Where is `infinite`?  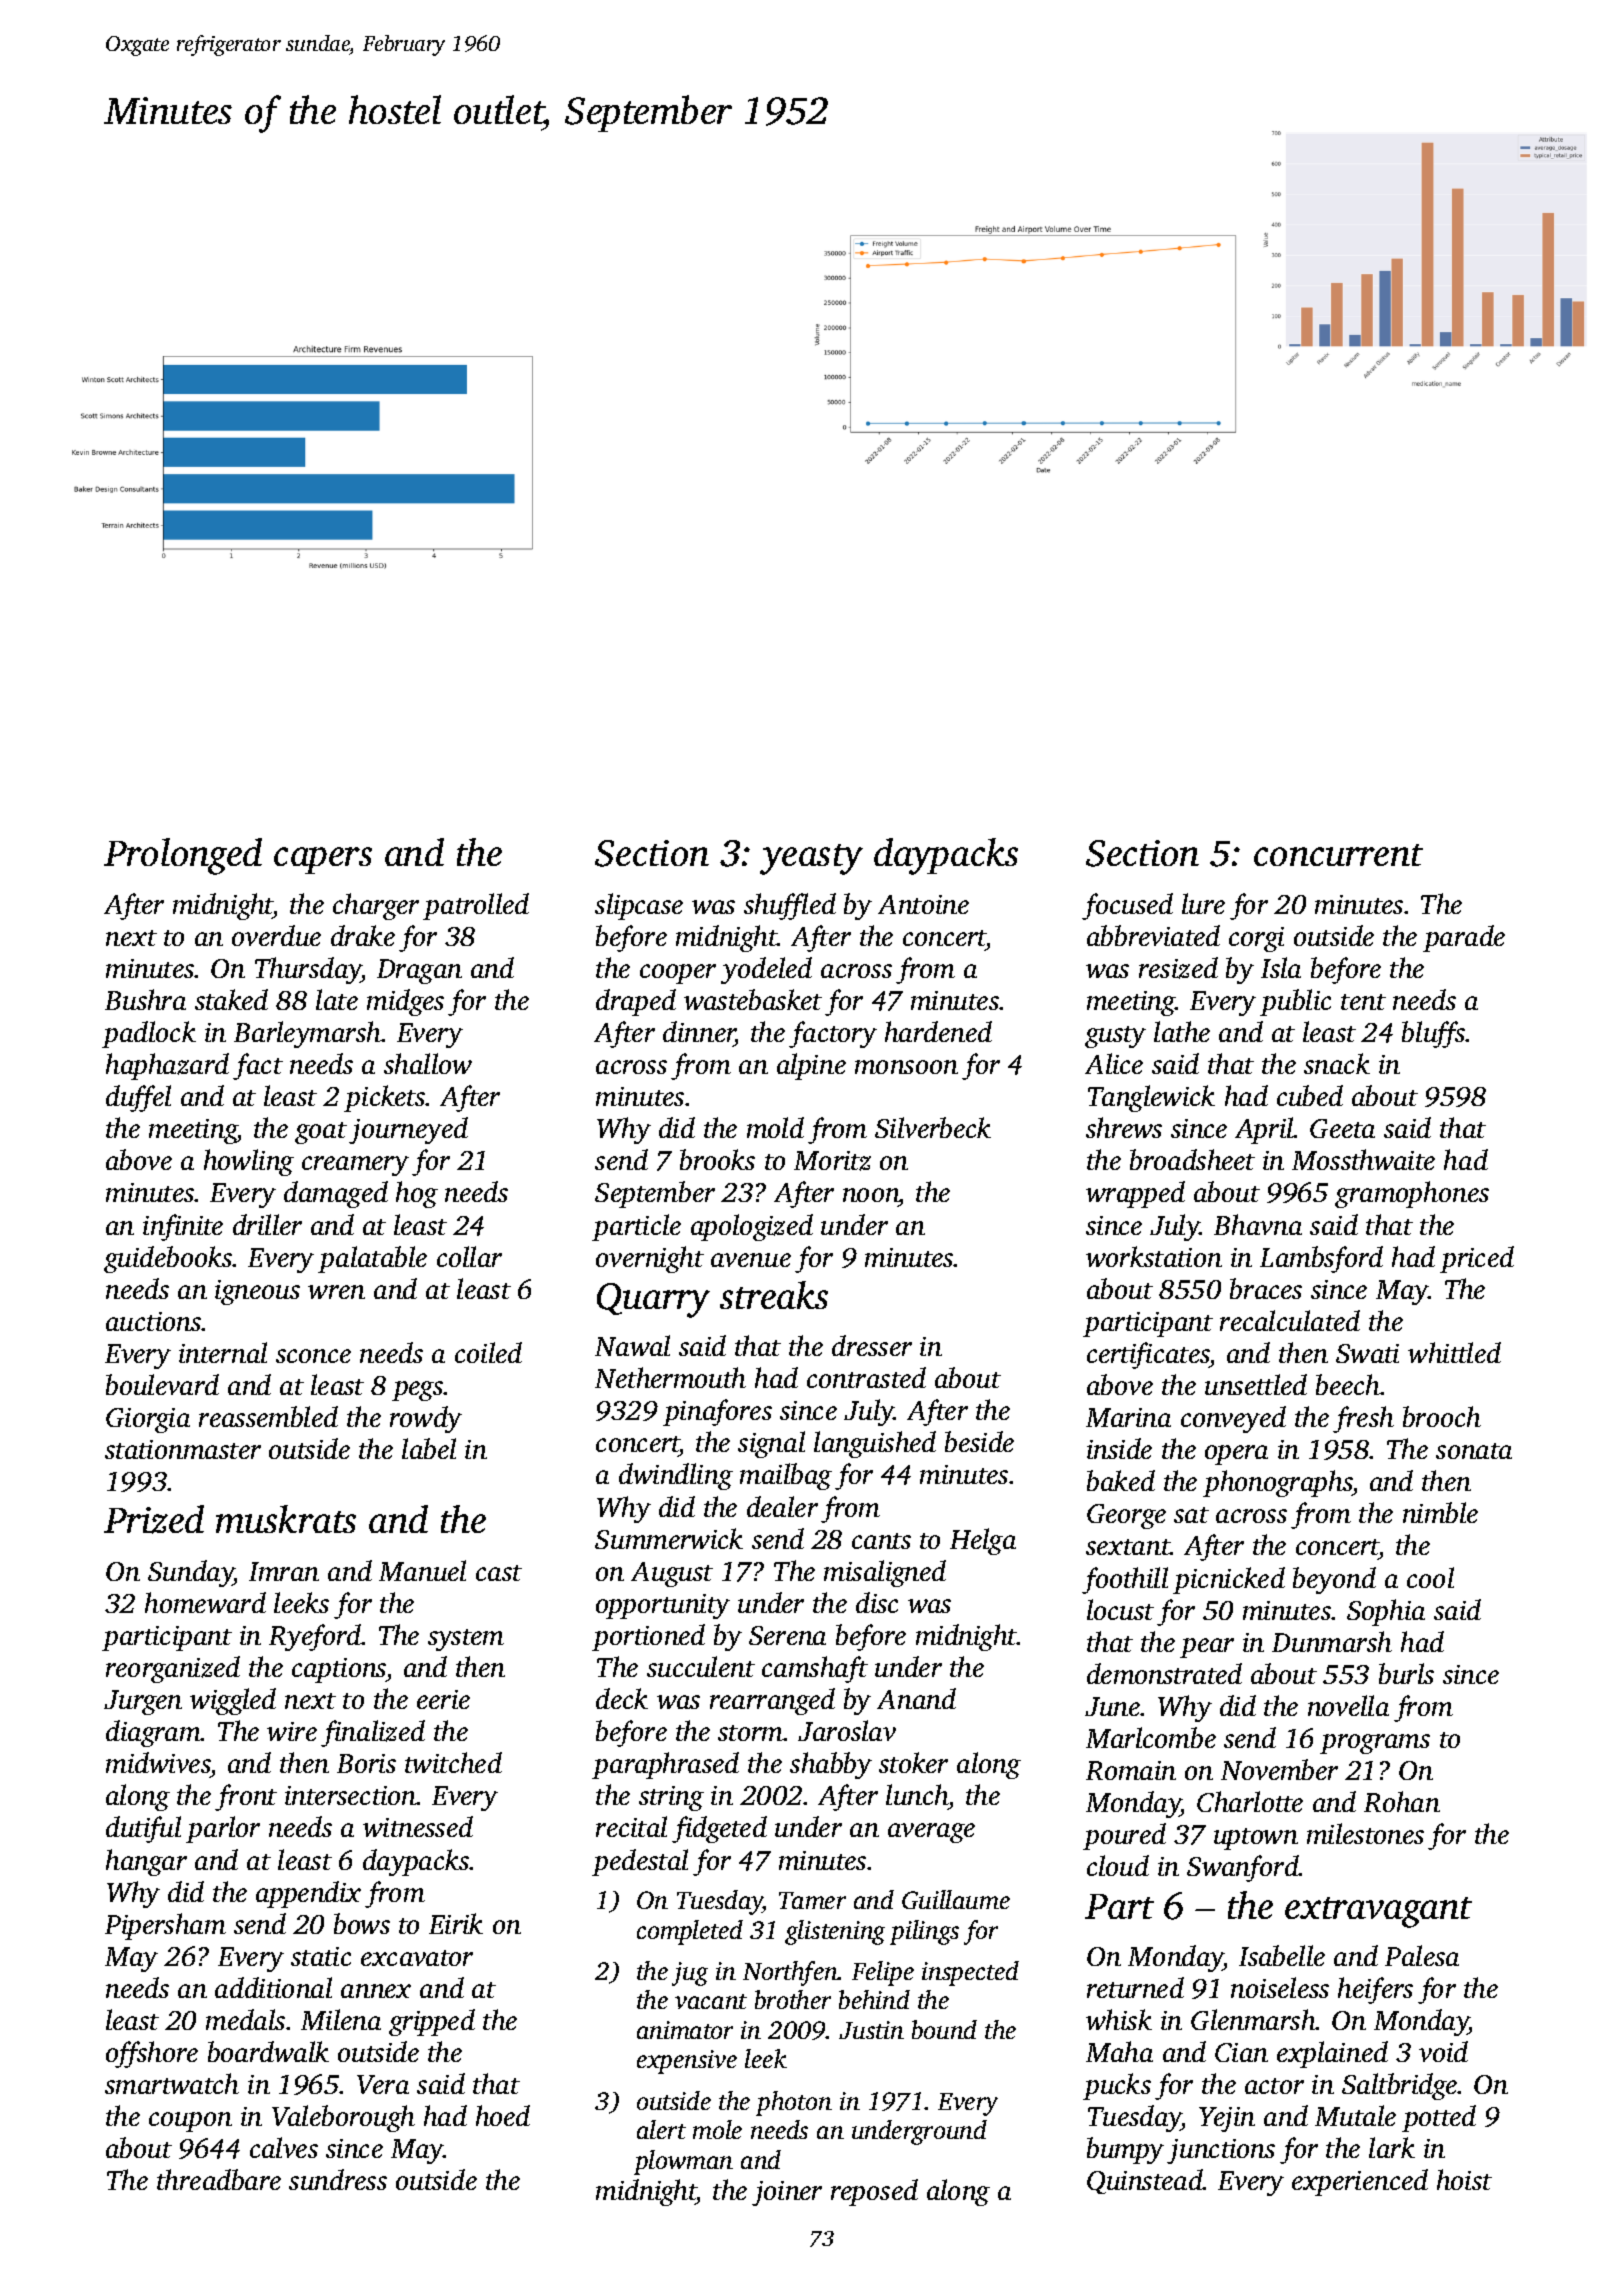
infinite is located at coordinates (183, 1227).
